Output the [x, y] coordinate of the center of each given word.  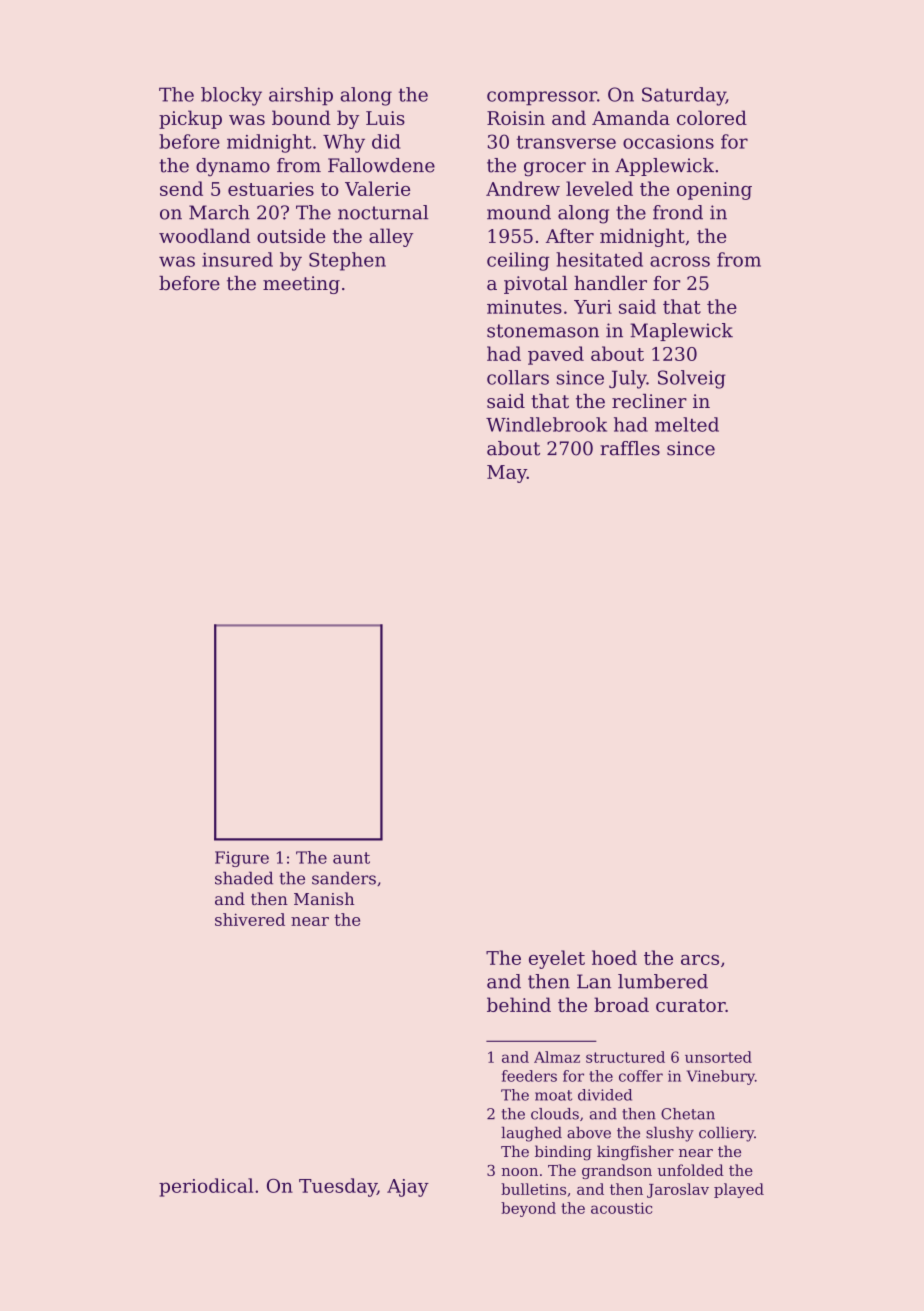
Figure [242, 859]
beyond [528, 1209]
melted [687, 424]
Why [344, 143]
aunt [351, 858]
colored [712, 117]
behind [519, 1004]
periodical [206, 1187]
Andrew [523, 188]
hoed [614, 957]
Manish [324, 898]
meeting [301, 285]
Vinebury [721, 1077]
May [507, 474]
